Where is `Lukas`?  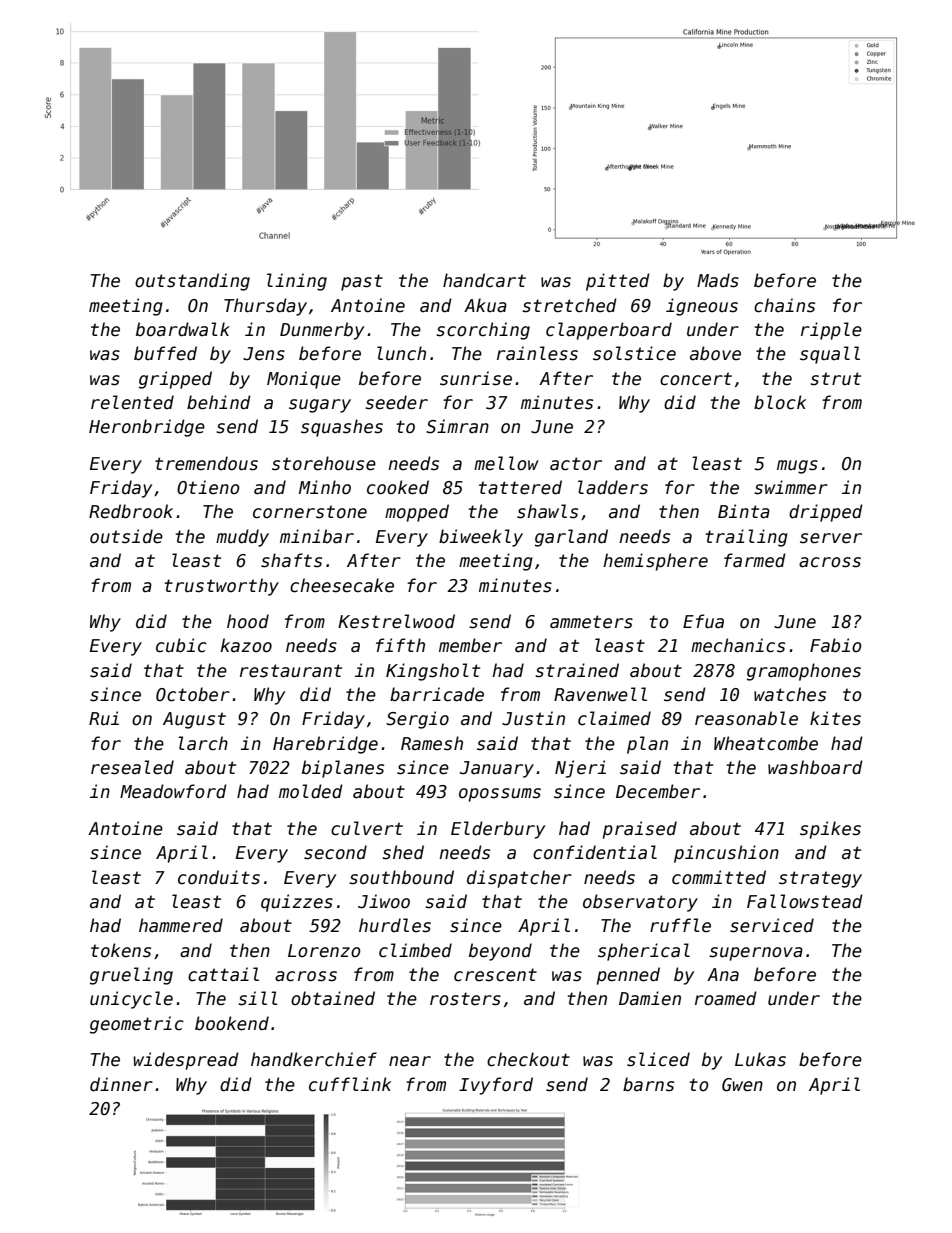
Lukas is located at coordinates (760, 1059).
